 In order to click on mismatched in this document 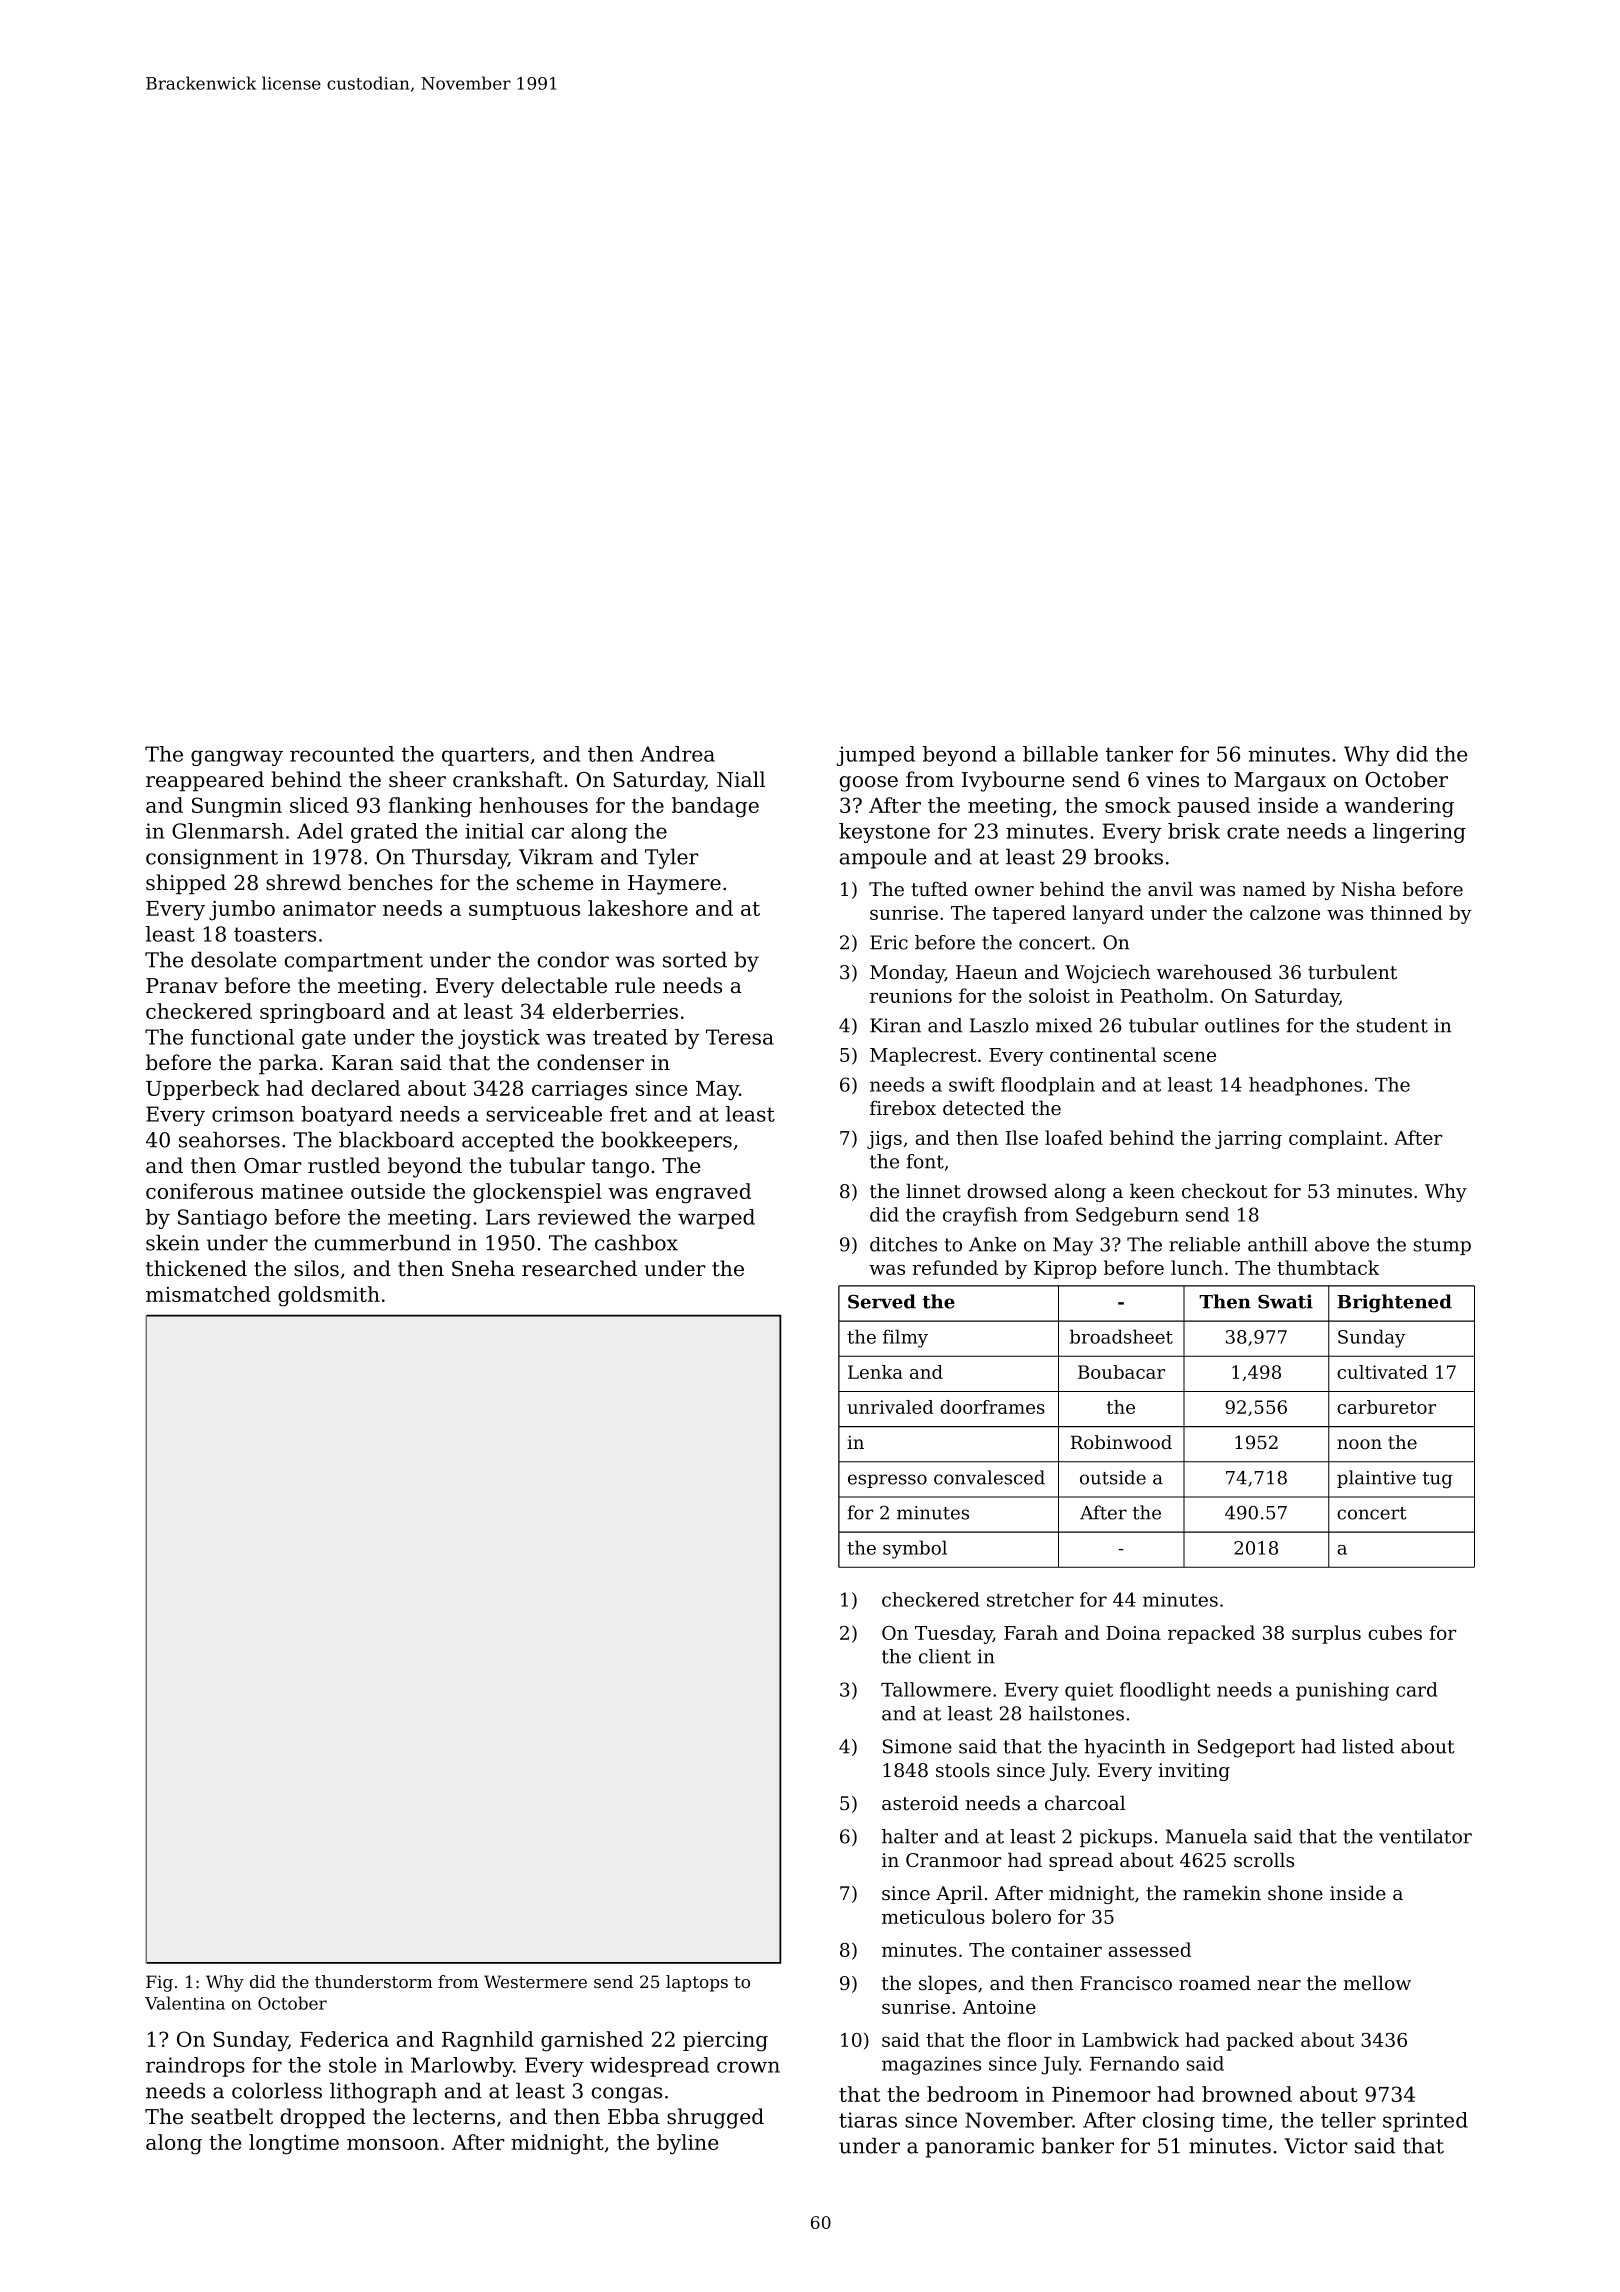, I will do `click(208, 1294)`.
